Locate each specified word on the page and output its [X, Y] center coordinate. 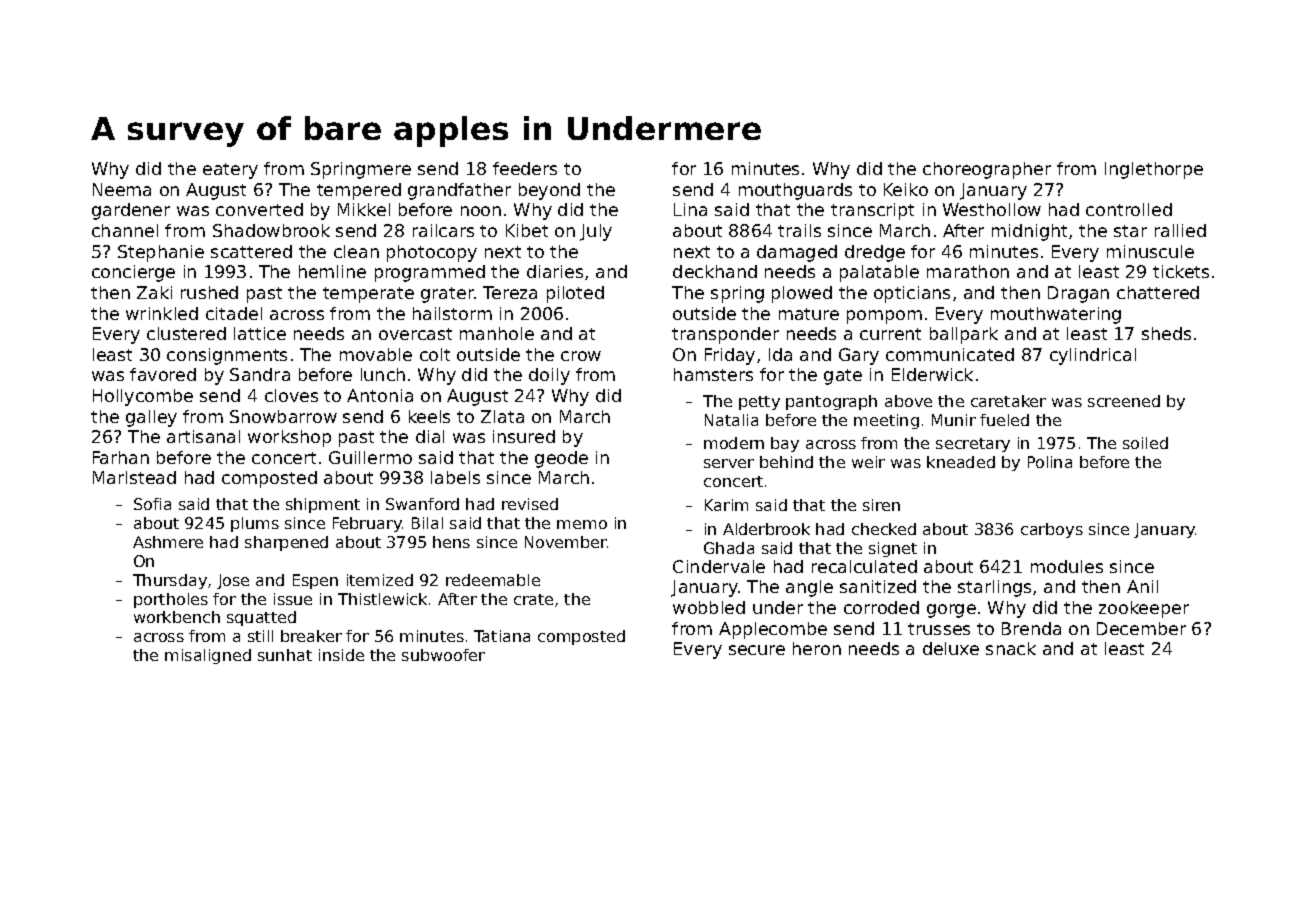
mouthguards [795, 191]
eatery [230, 171]
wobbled [709, 607]
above [908, 401]
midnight [1029, 232]
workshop [289, 438]
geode [561, 459]
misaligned [208, 656]
